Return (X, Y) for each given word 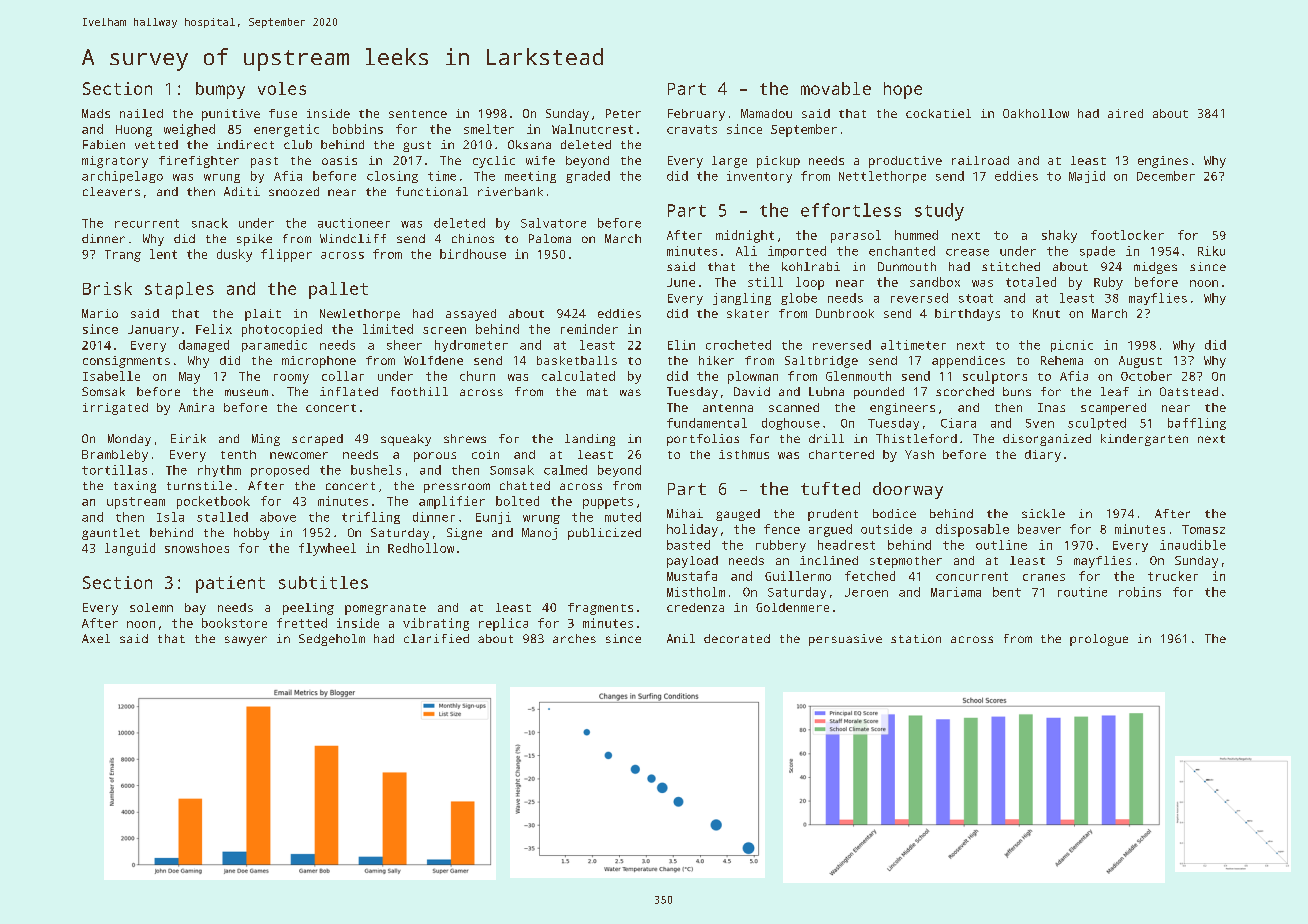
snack (210, 223)
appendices (968, 362)
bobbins (358, 129)
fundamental (707, 423)
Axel (96, 638)
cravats (692, 129)
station (916, 638)
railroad (980, 160)
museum (246, 392)
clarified (436, 638)
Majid (1087, 177)
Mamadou (766, 113)
